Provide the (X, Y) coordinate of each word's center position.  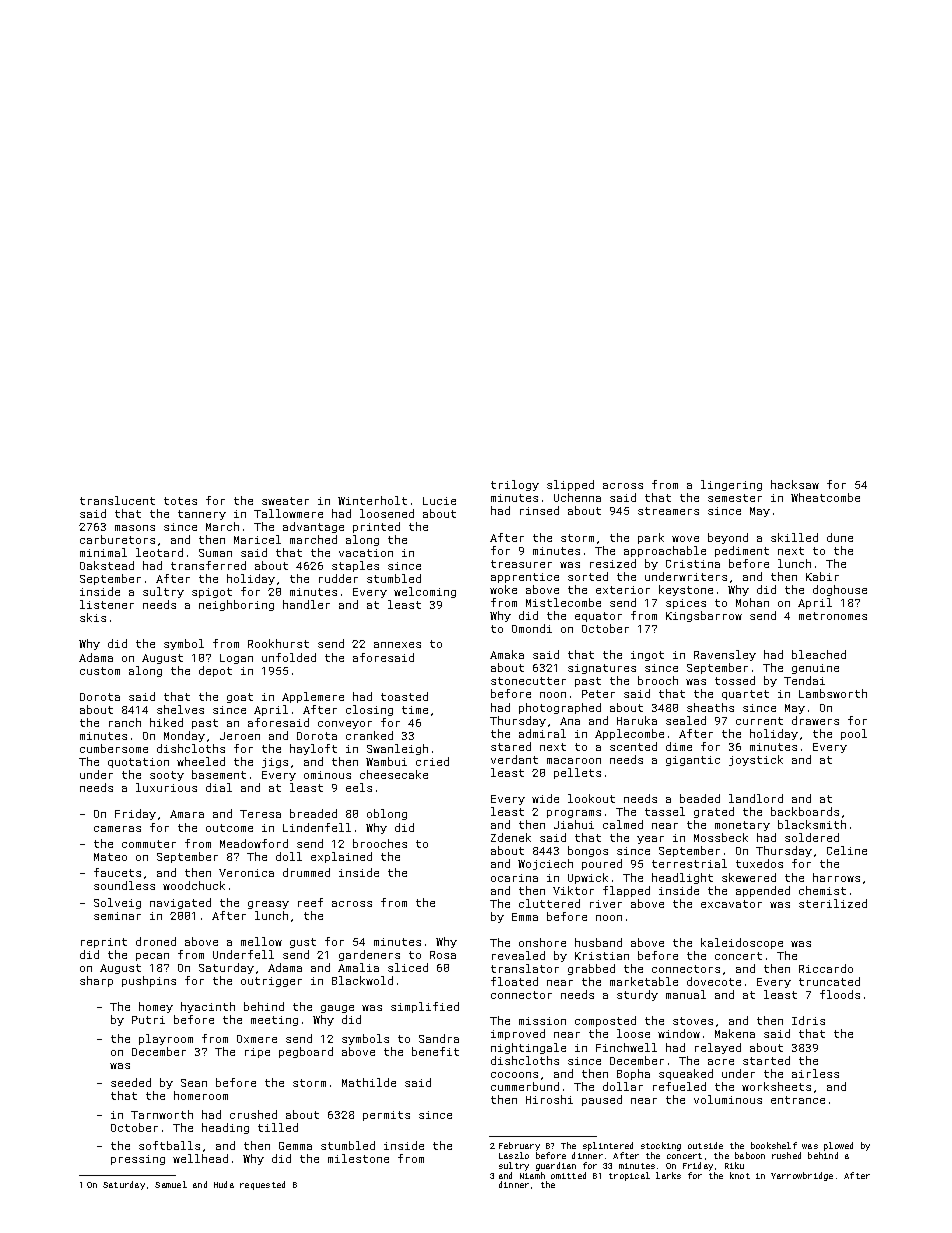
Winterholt (372, 500)
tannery (202, 515)
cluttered (549, 903)
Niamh (532, 1175)
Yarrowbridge (802, 1176)
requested (262, 1185)
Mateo (110, 857)
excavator (731, 904)
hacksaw (795, 484)
